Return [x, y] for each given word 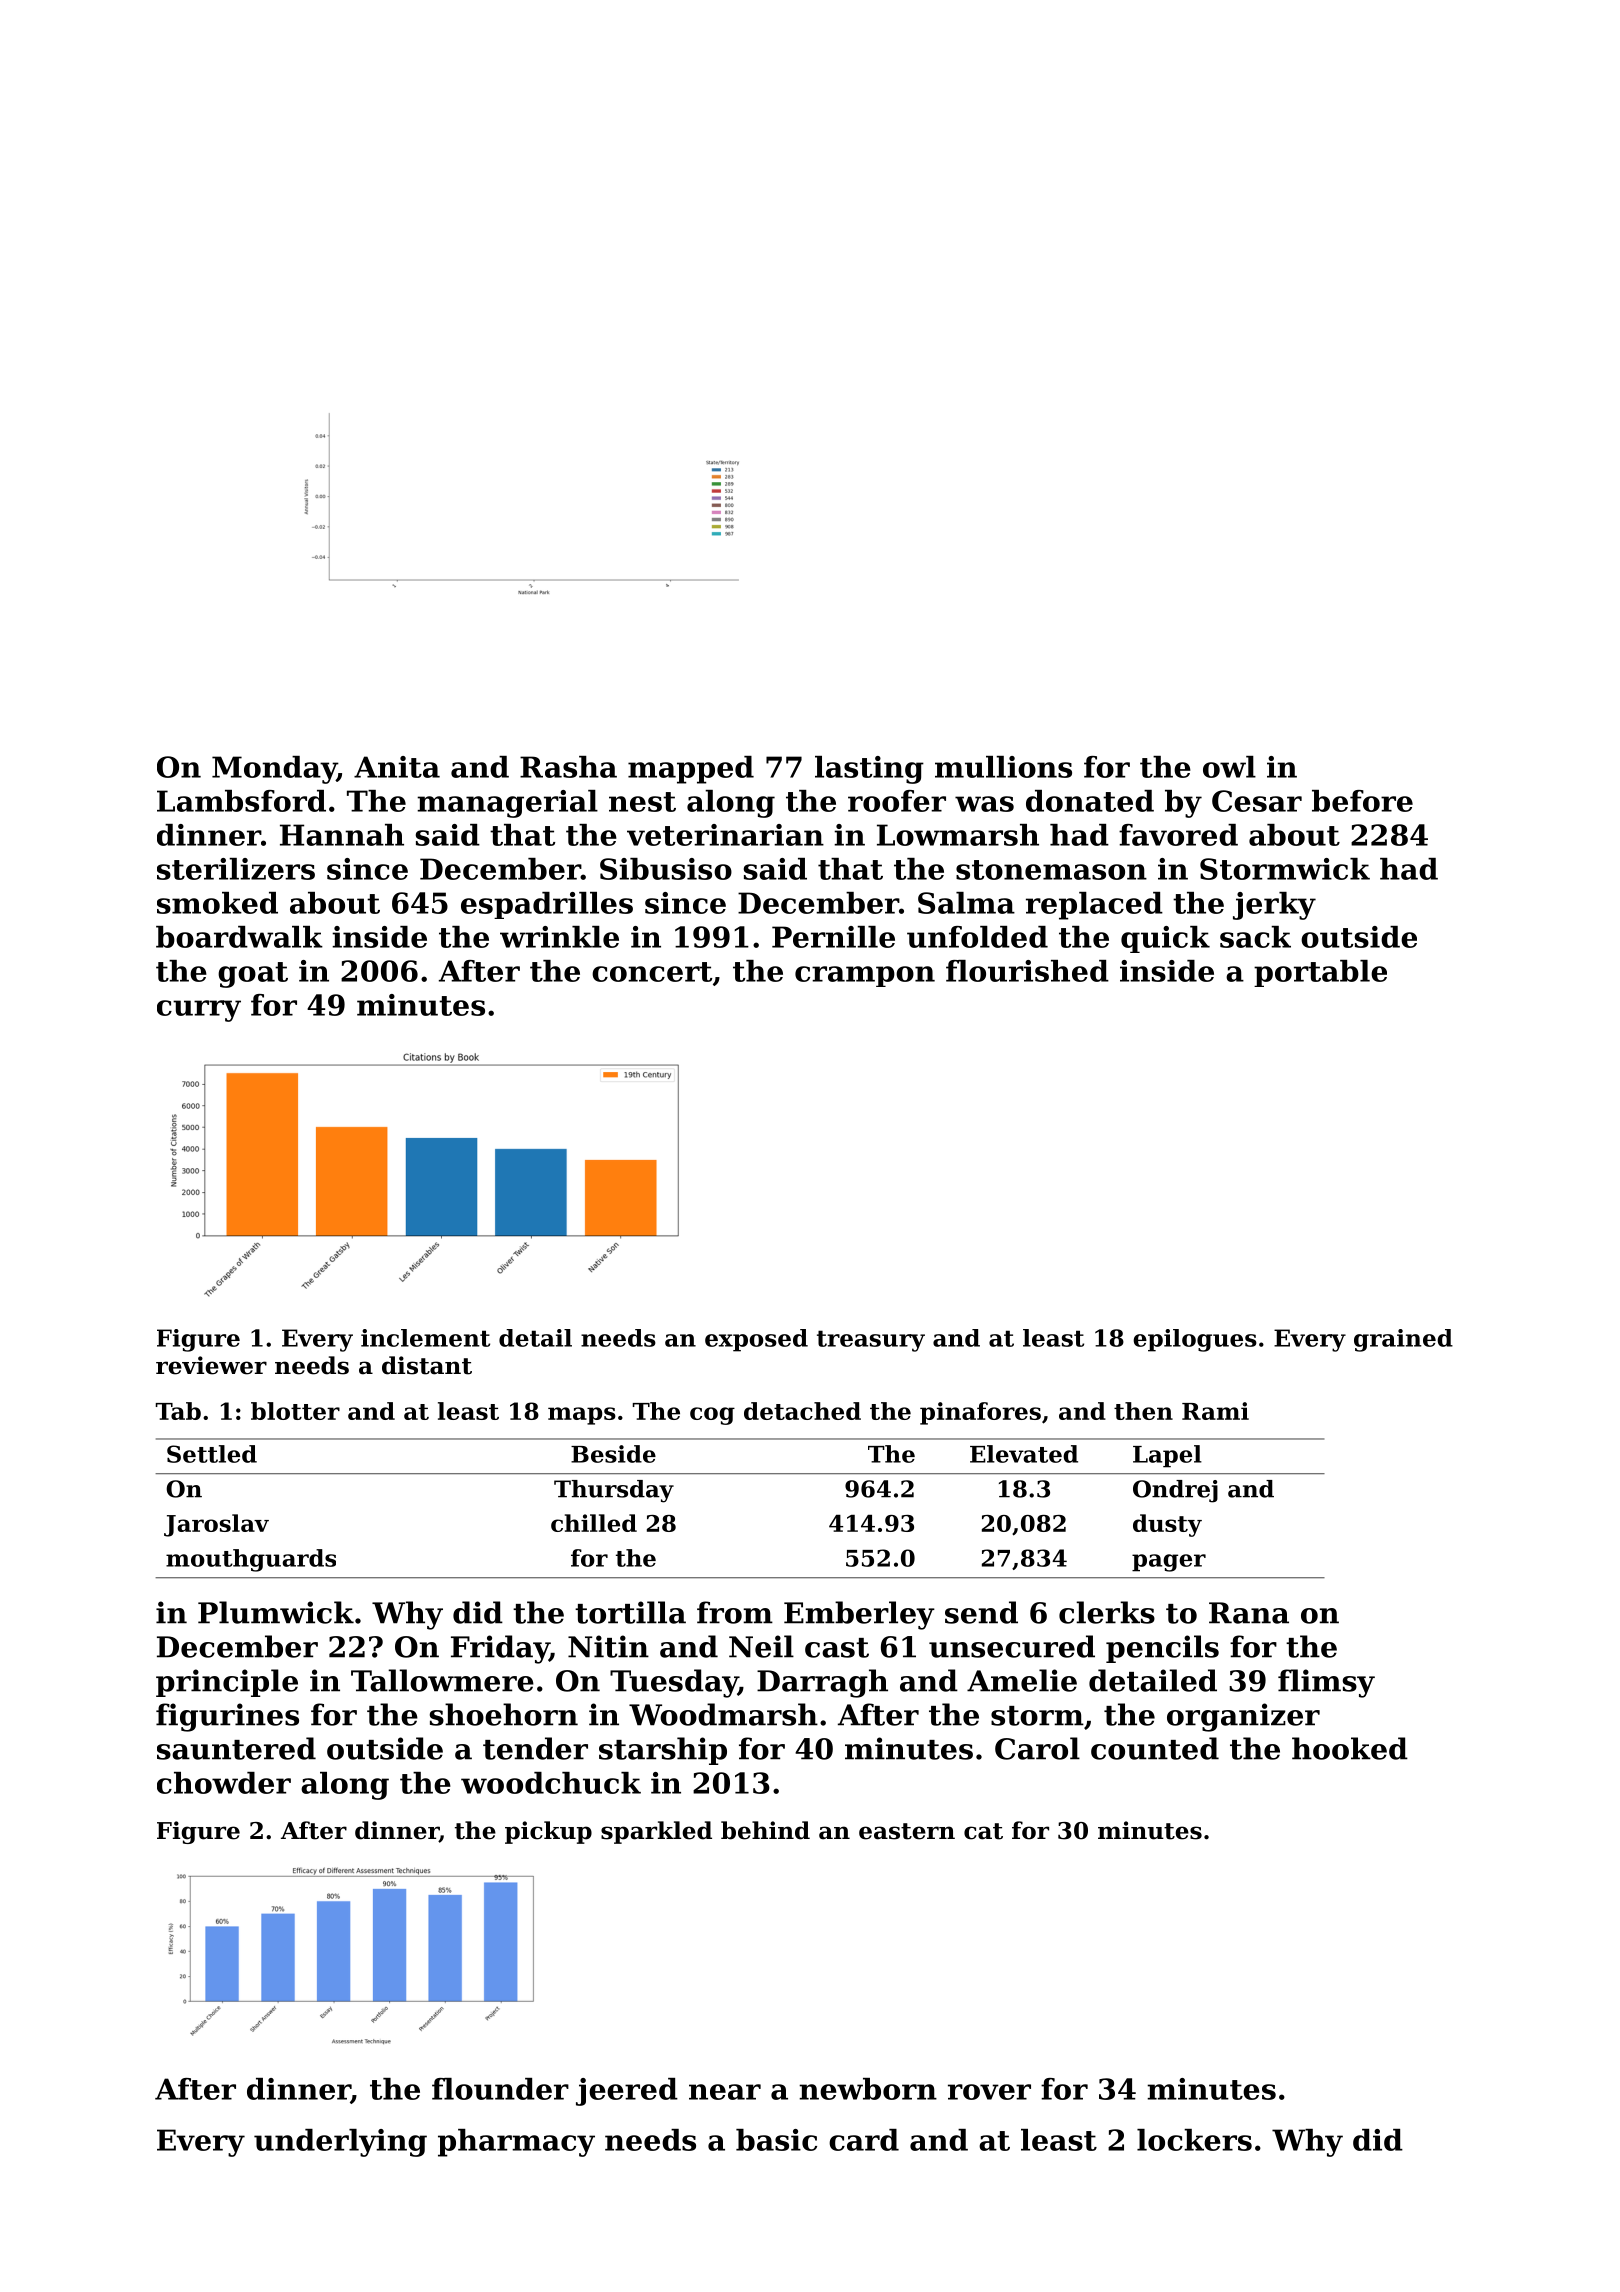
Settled [212, 1454]
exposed [756, 1340]
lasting [869, 770]
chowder [224, 1783]
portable [1320, 973]
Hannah [342, 835]
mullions [1003, 767]
